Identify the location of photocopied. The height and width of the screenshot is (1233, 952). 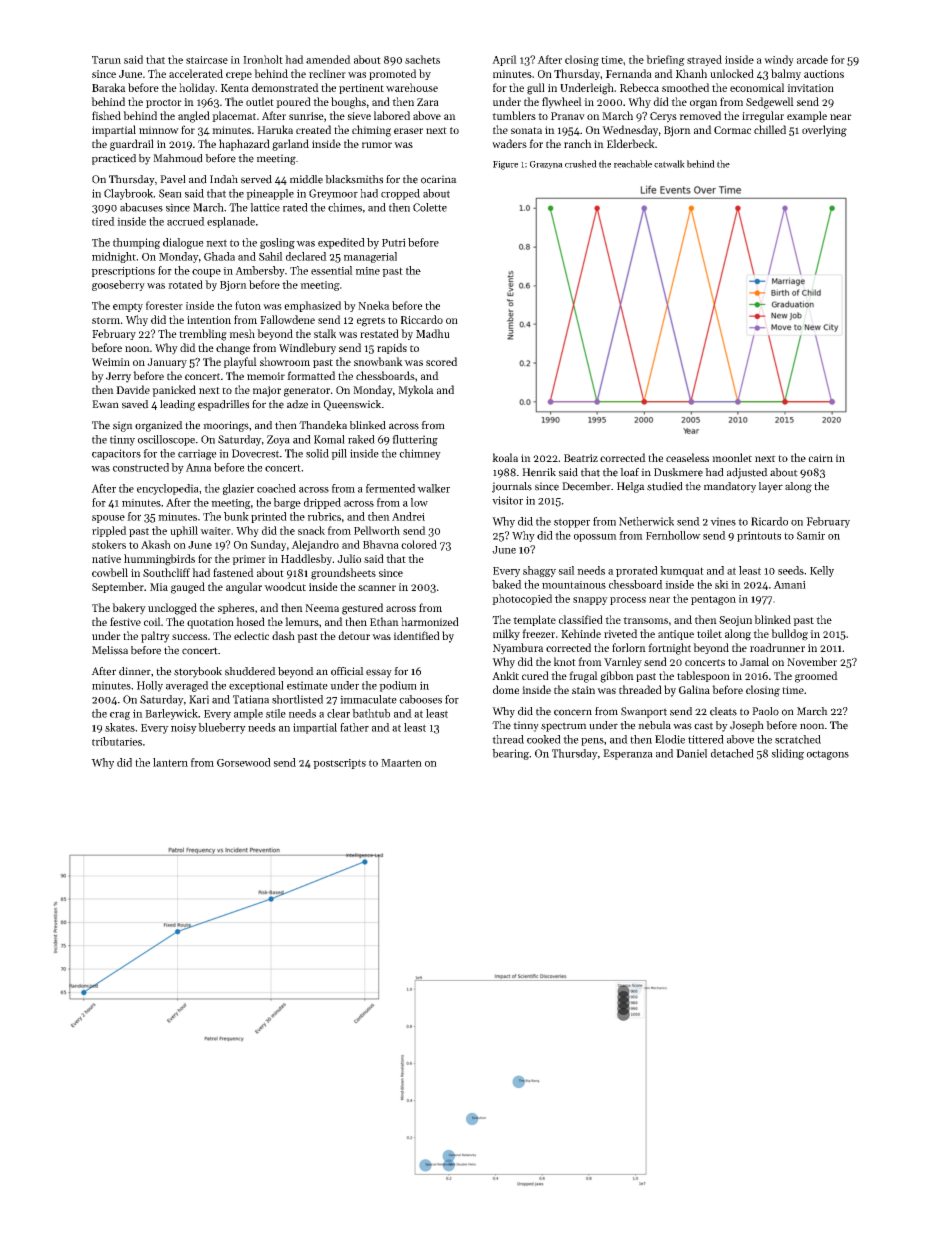
(522, 599).
